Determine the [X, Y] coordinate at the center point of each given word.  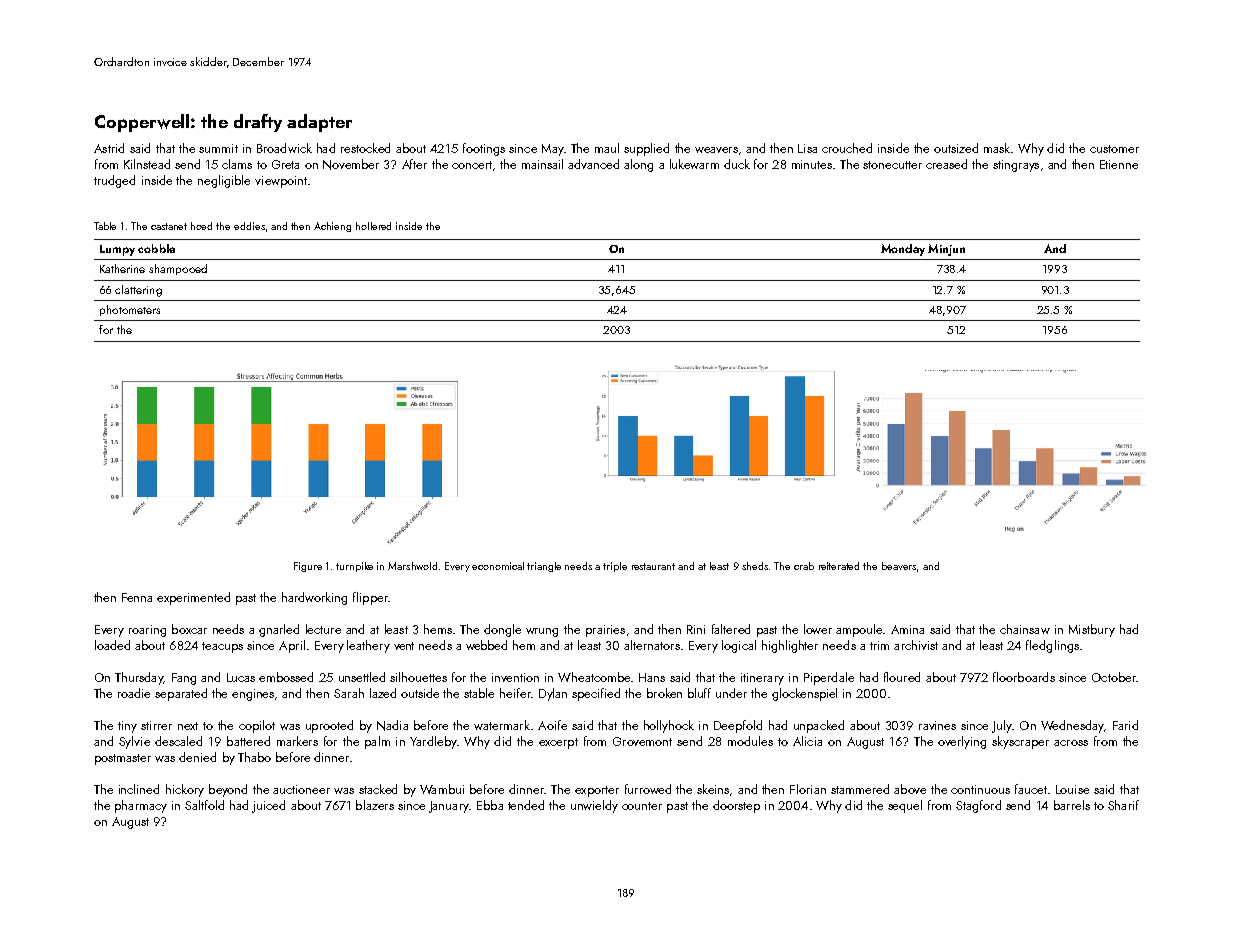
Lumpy [117, 250]
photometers [130, 310]
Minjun [946, 250]
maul [607, 148]
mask [997, 148]
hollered [373, 226]
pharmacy [141, 806]
